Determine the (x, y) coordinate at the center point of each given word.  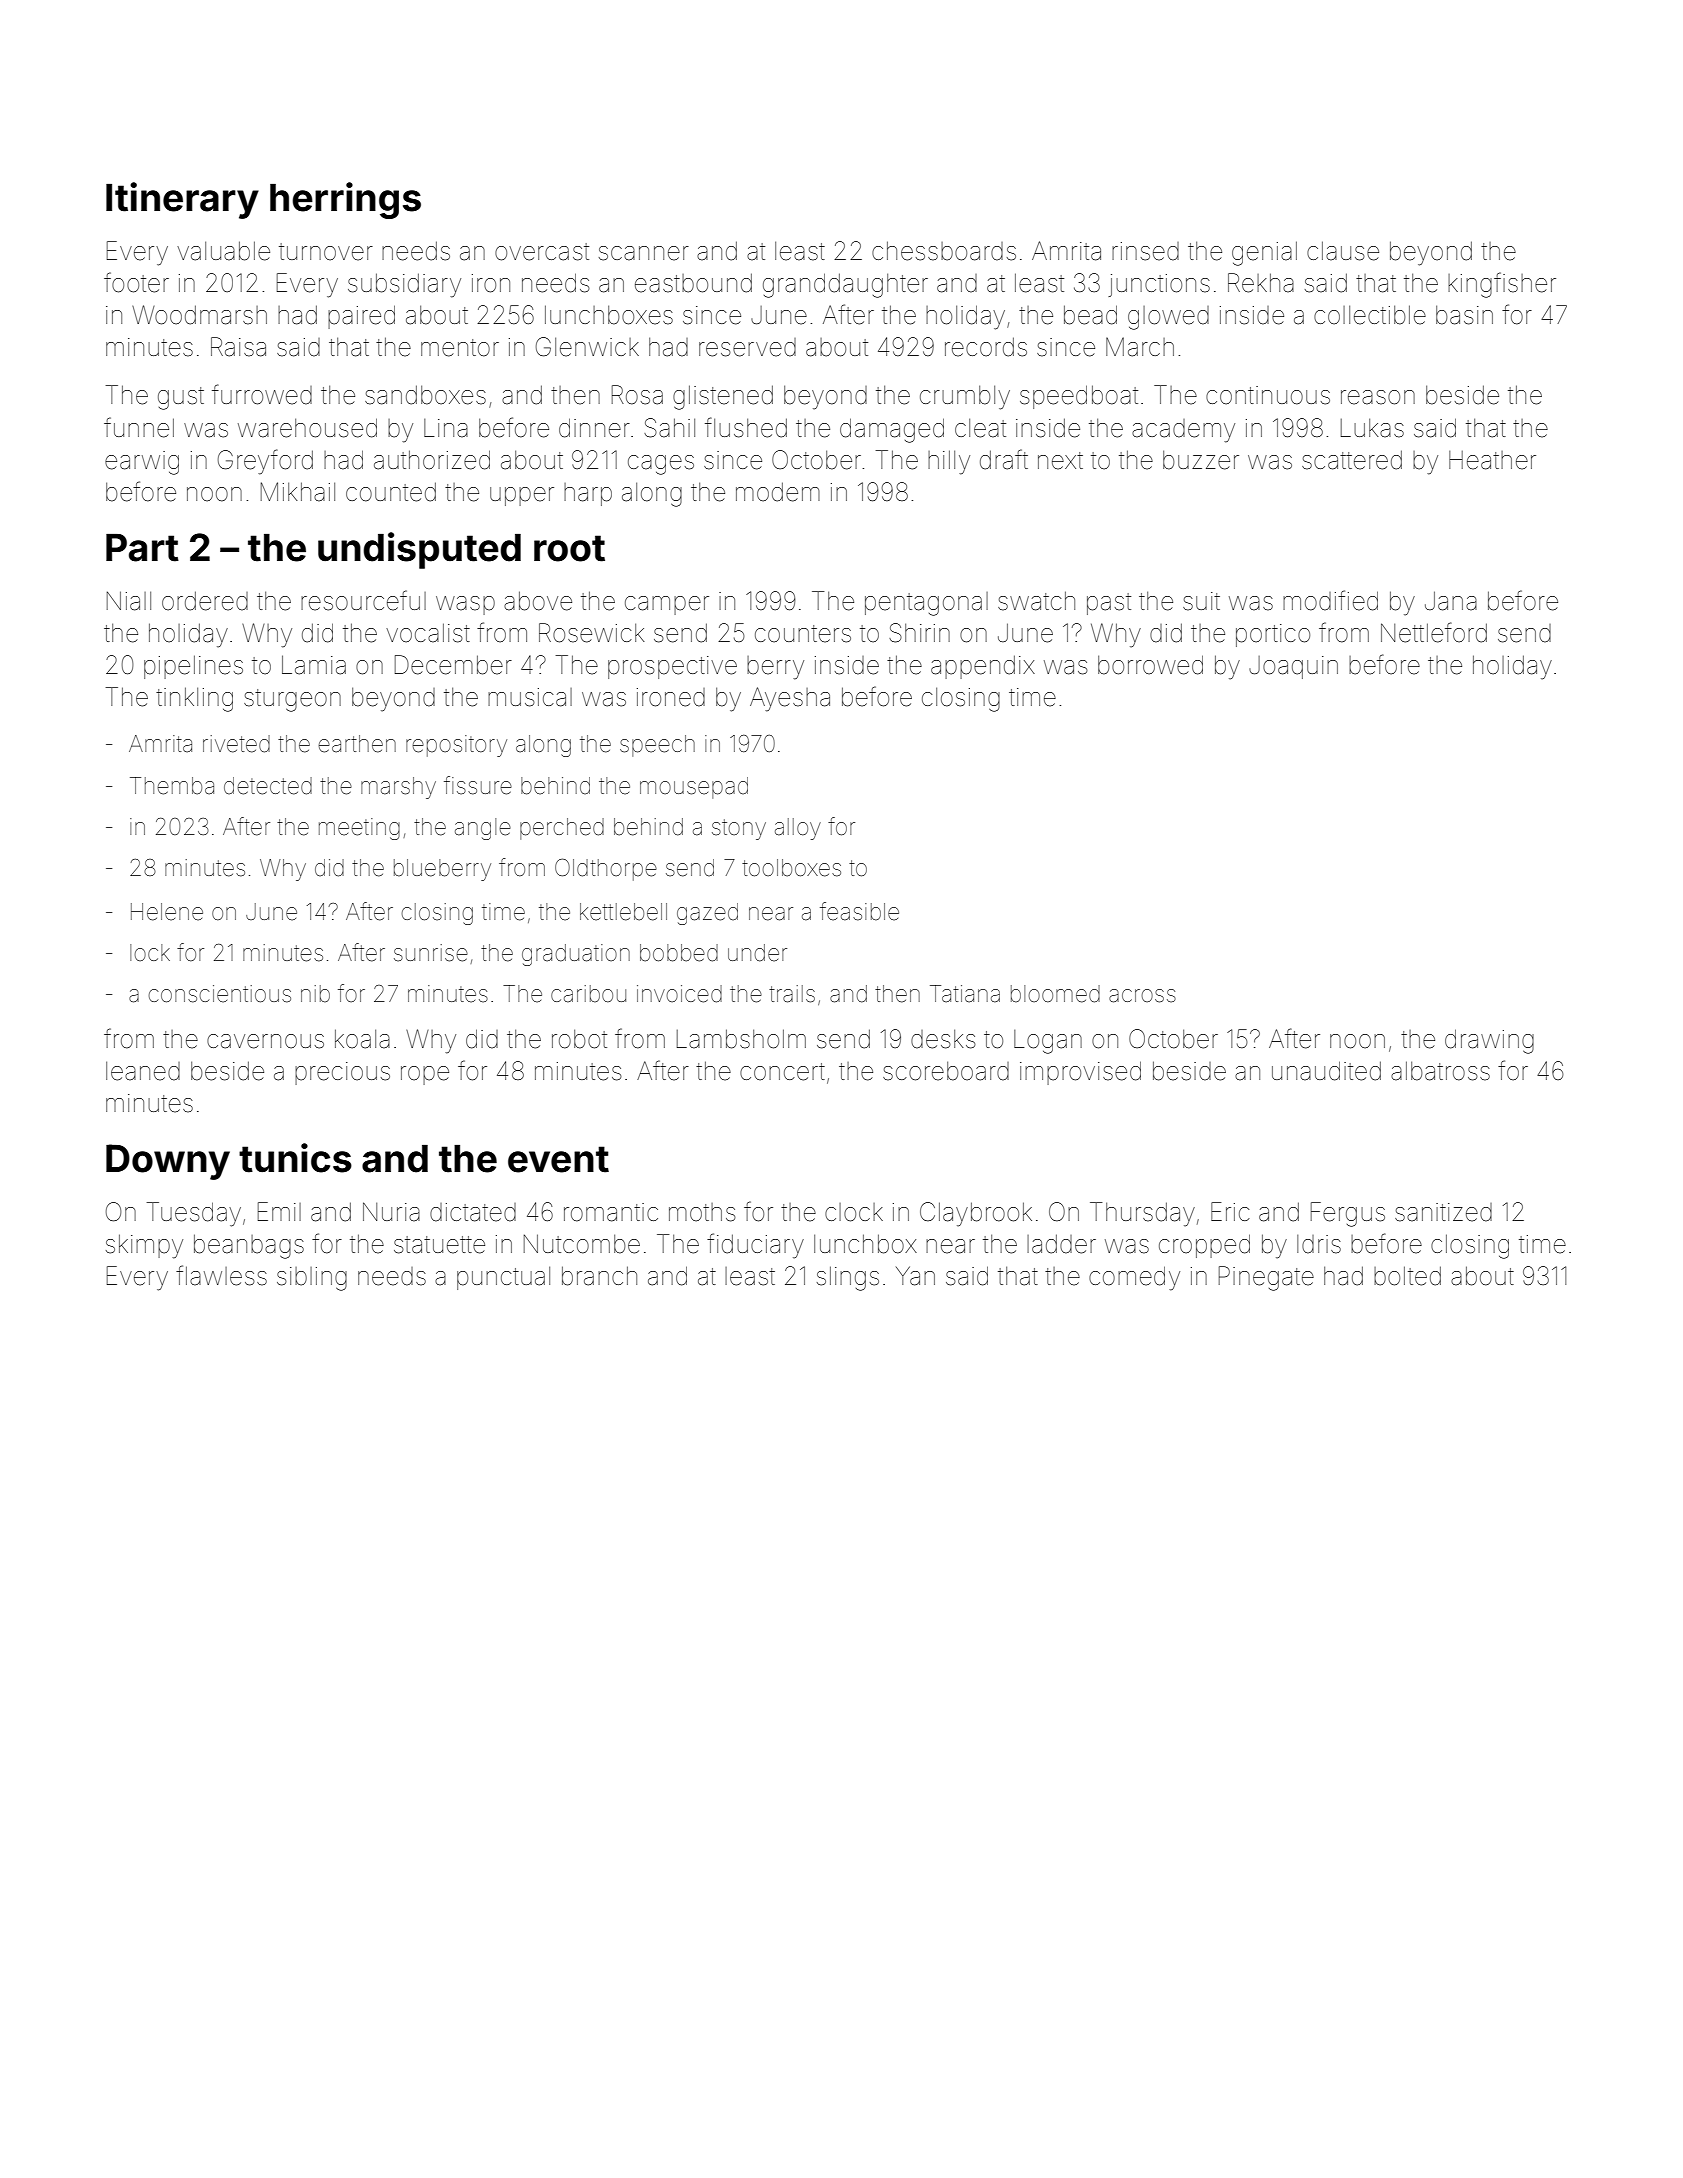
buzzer (1201, 460)
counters (803, 634)
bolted (1407, 1276)
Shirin (919, 633)
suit (1201, 601)
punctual (503, 1278)
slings (848, 1278)
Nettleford (1434, 632)
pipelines (193, 667)
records (986, 347)
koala (362, 1039)
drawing (1489, 1041)
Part (142, 548)
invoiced (679, 994)
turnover (326, 252)
